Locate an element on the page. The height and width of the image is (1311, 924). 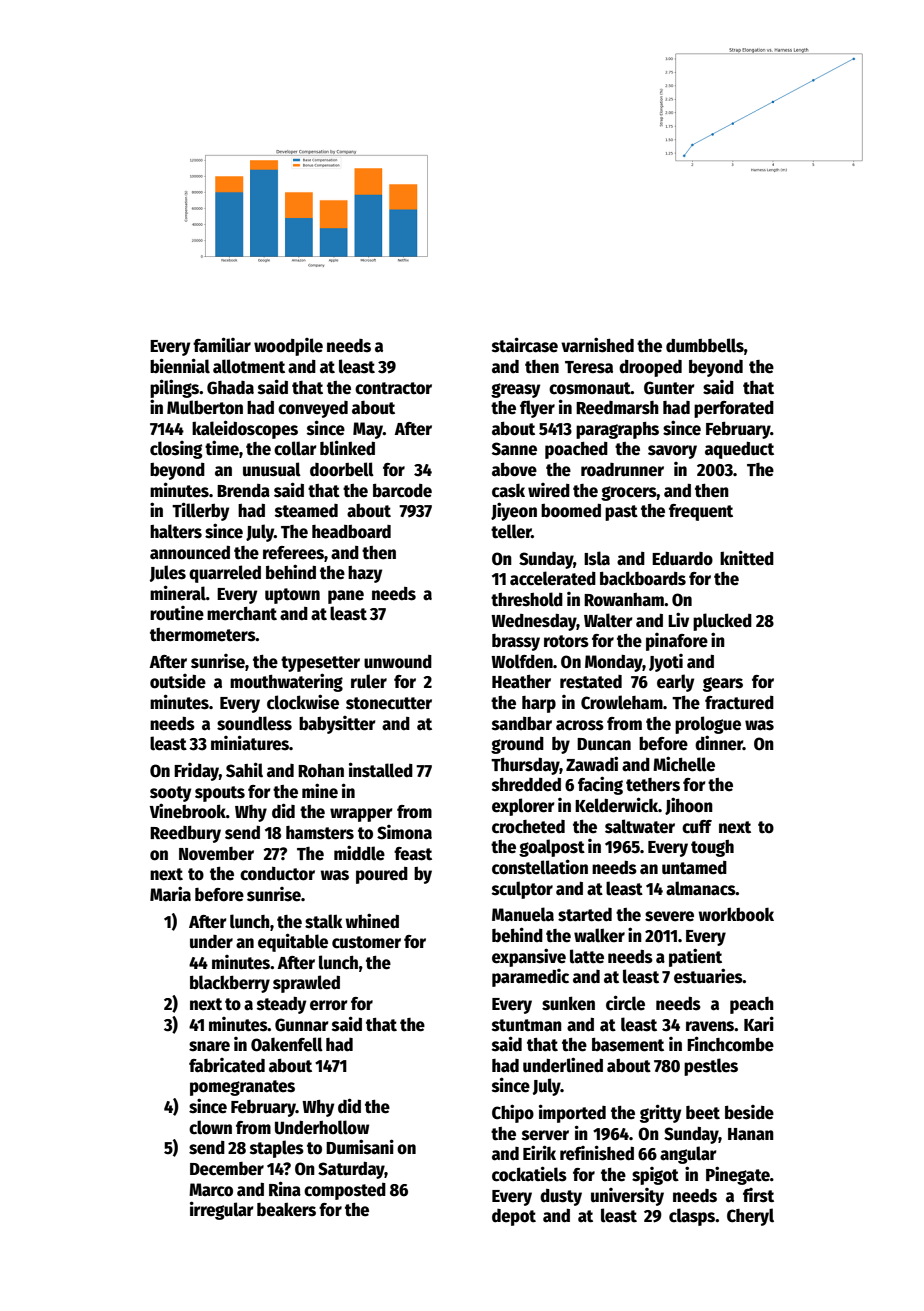
pestles is located at coordinates (711, 1067).
